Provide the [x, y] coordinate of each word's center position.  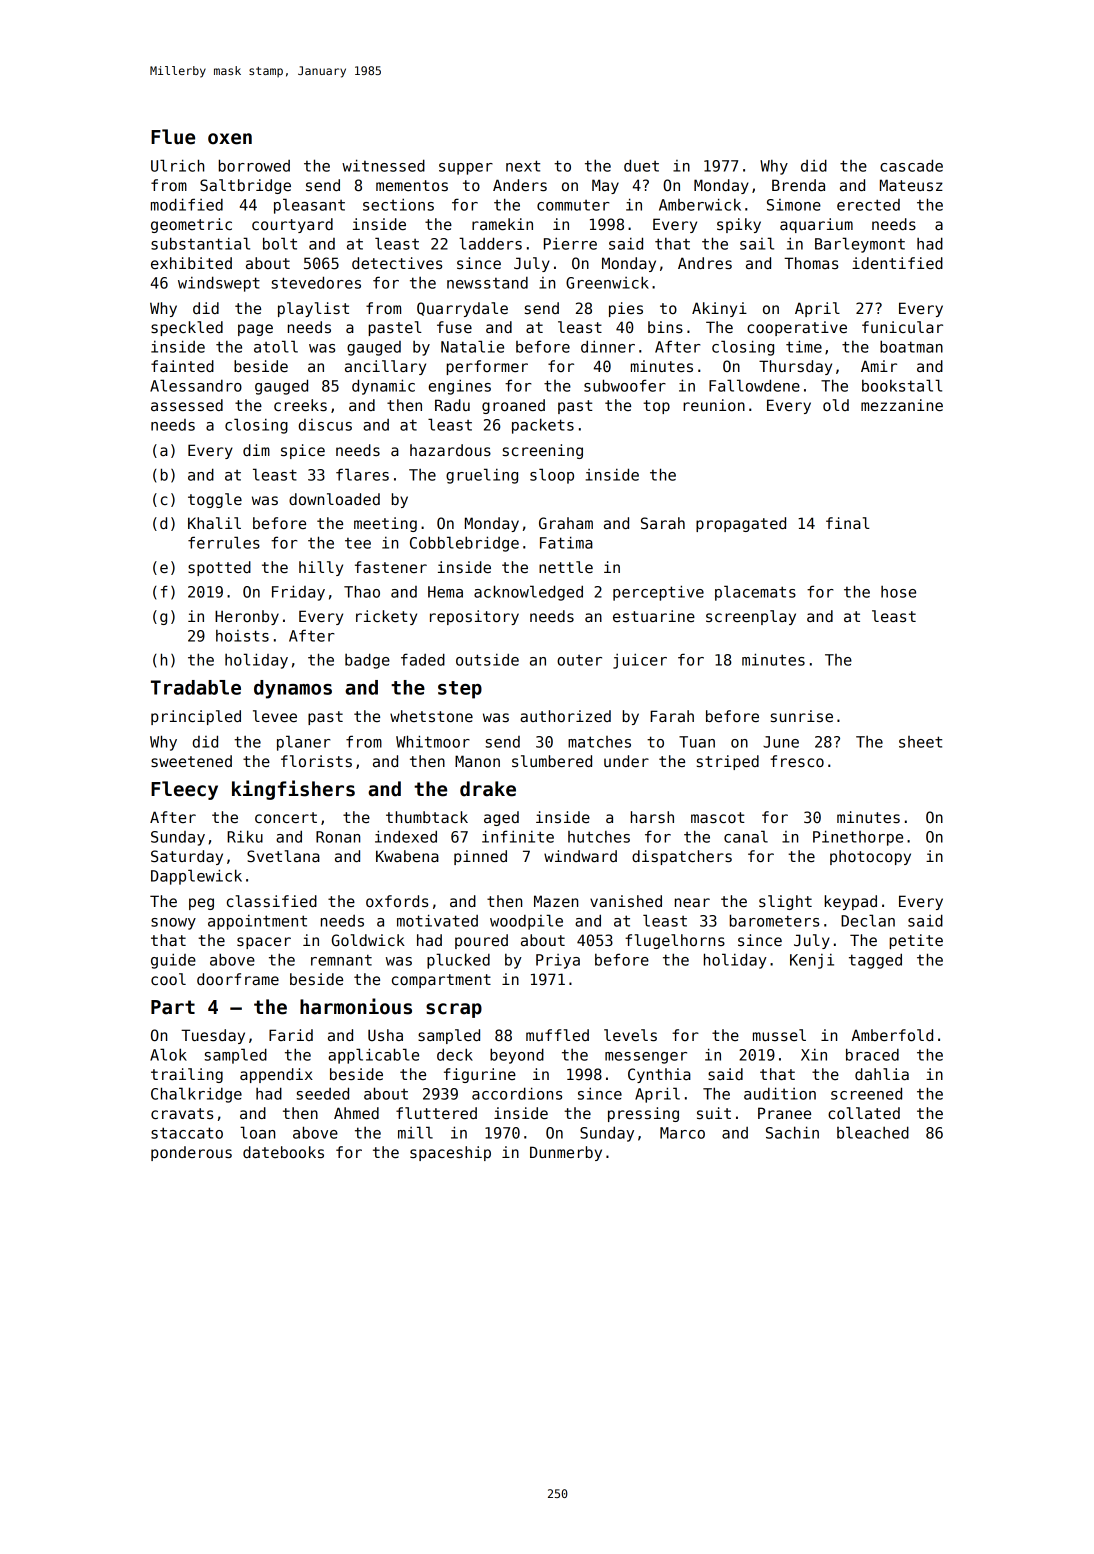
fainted [182, 366]
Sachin [792, 1132]
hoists [242, 636]
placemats [755, 593]
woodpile [526, 922]
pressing [643, 1114]
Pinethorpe [858, 838]
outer [579, 660]
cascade [911, 165]
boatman [911, 346]
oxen [230, 139]
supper [466, 169]
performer [487, 367]
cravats [182, 1113]
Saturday [187, 857]
